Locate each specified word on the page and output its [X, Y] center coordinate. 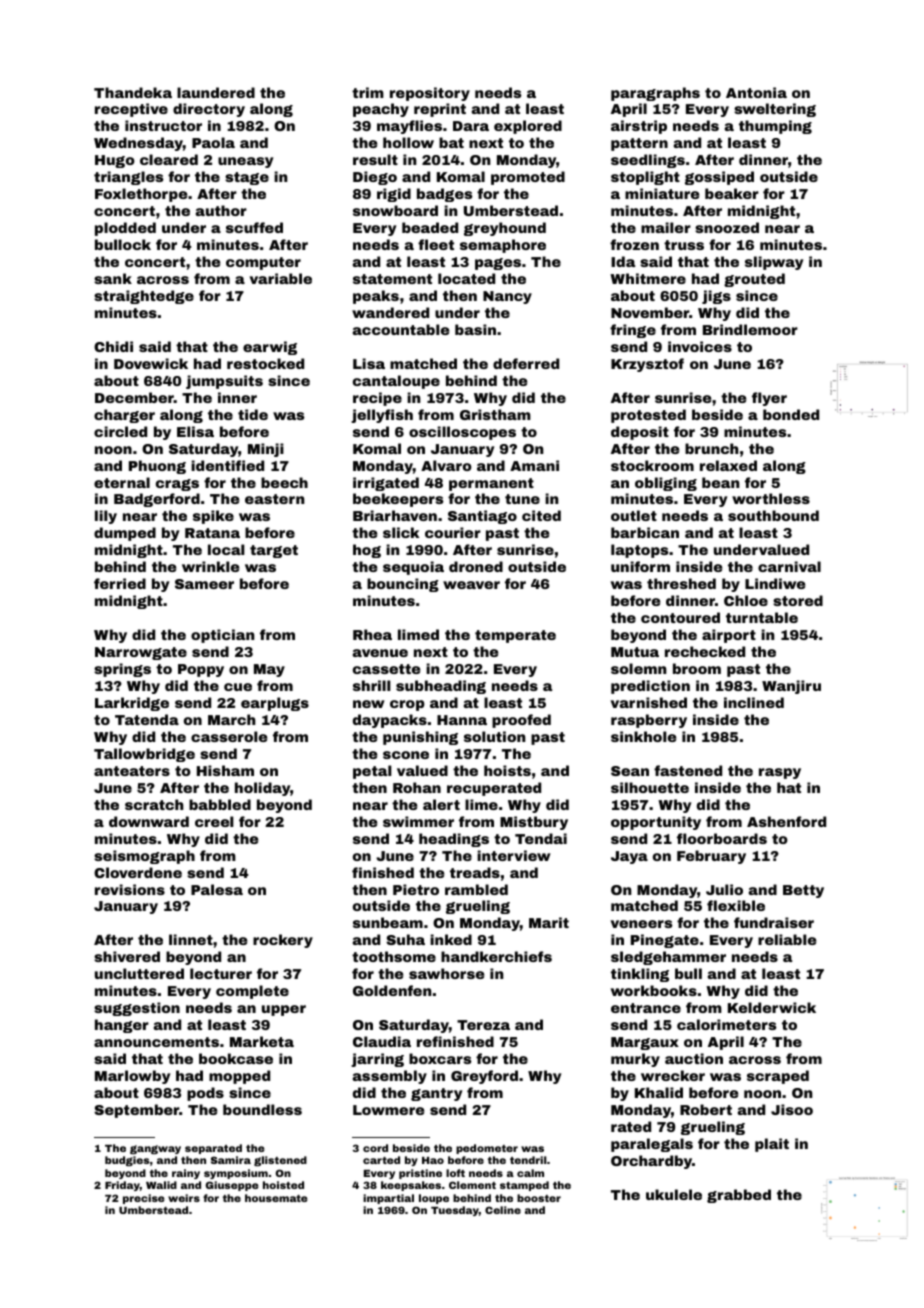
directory [209, 110]
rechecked [705, 651]
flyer [769, 399]
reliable [787, 939]
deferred [526, 363]
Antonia [756, 92]
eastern [274, 499]
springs [122, 670]
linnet [191, 939]
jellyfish [382, 416]
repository [430, 94]
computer [263, 263]
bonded [791, 414]
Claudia [382, 1041]
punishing [420, 738]
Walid [161, 1185]
